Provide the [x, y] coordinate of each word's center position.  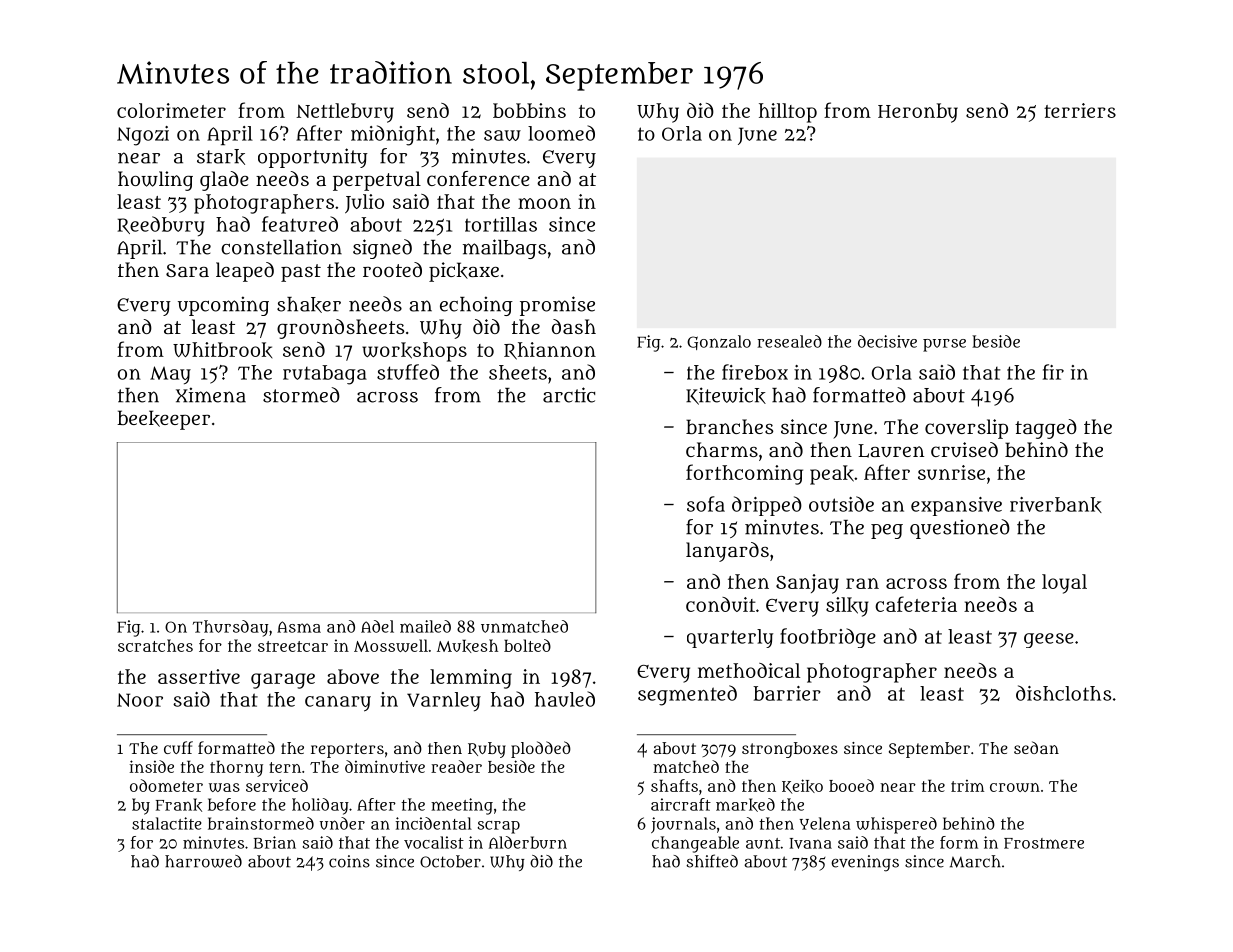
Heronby [918, 113]
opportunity [313, 158]
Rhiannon [550, 351]
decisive [887, 341]
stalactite [167, 823]
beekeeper [163, 420]
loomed [561, 133]
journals [683, 825]
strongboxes [790, 750]
